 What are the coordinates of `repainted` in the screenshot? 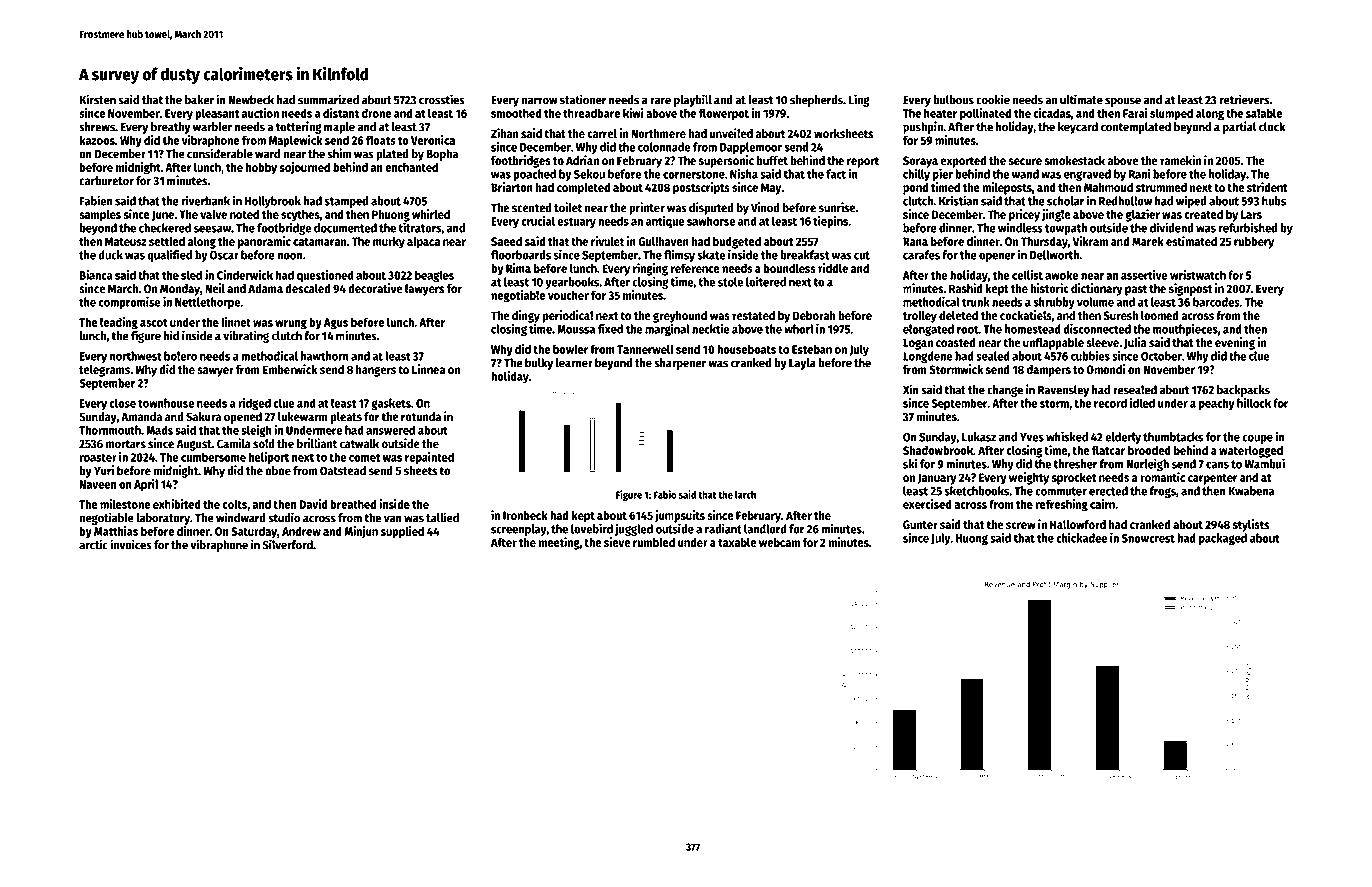 It's located at (429, 458).
